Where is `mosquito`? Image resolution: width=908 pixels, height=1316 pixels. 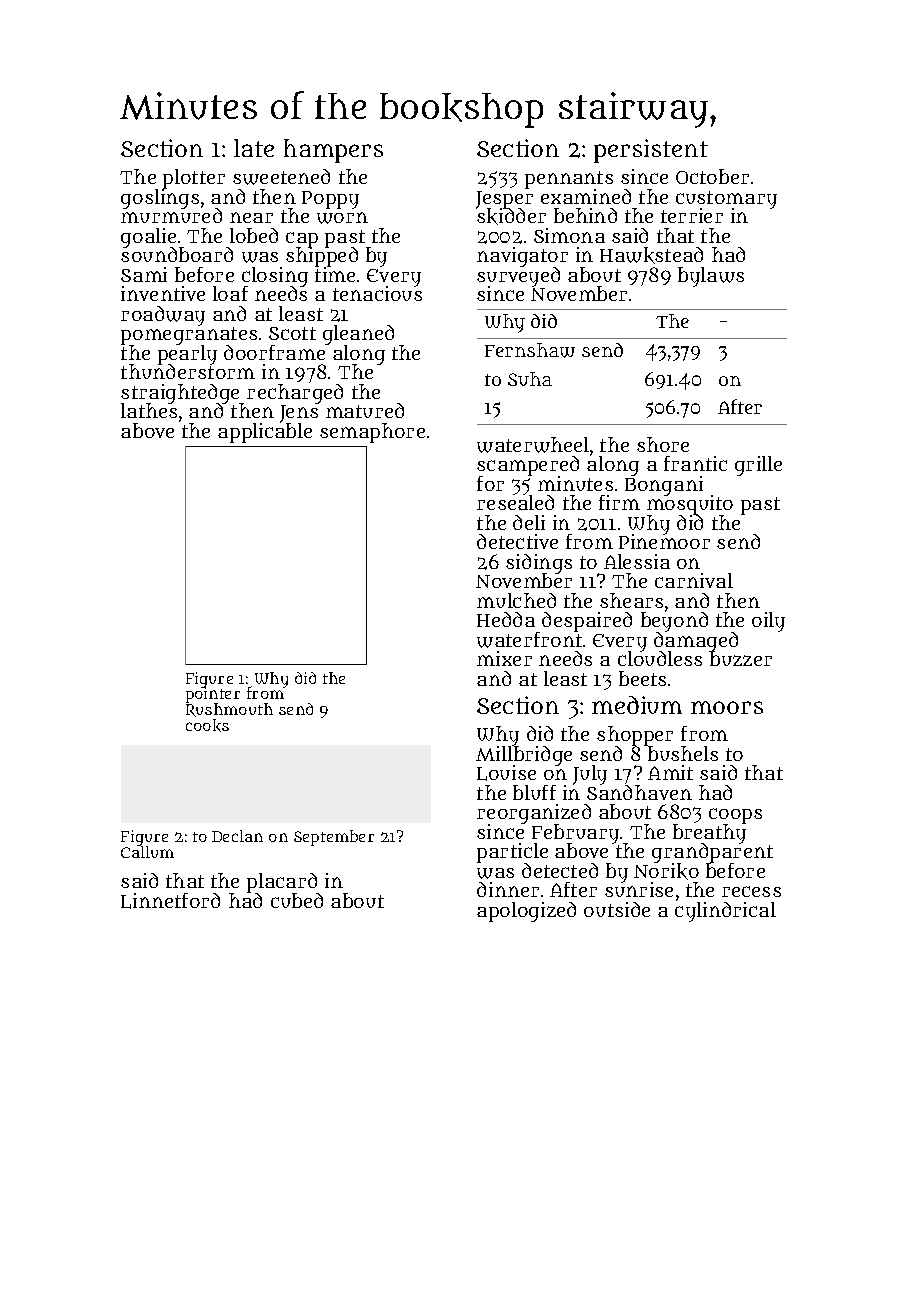
mosquito is located at coordinates (690, 505).
